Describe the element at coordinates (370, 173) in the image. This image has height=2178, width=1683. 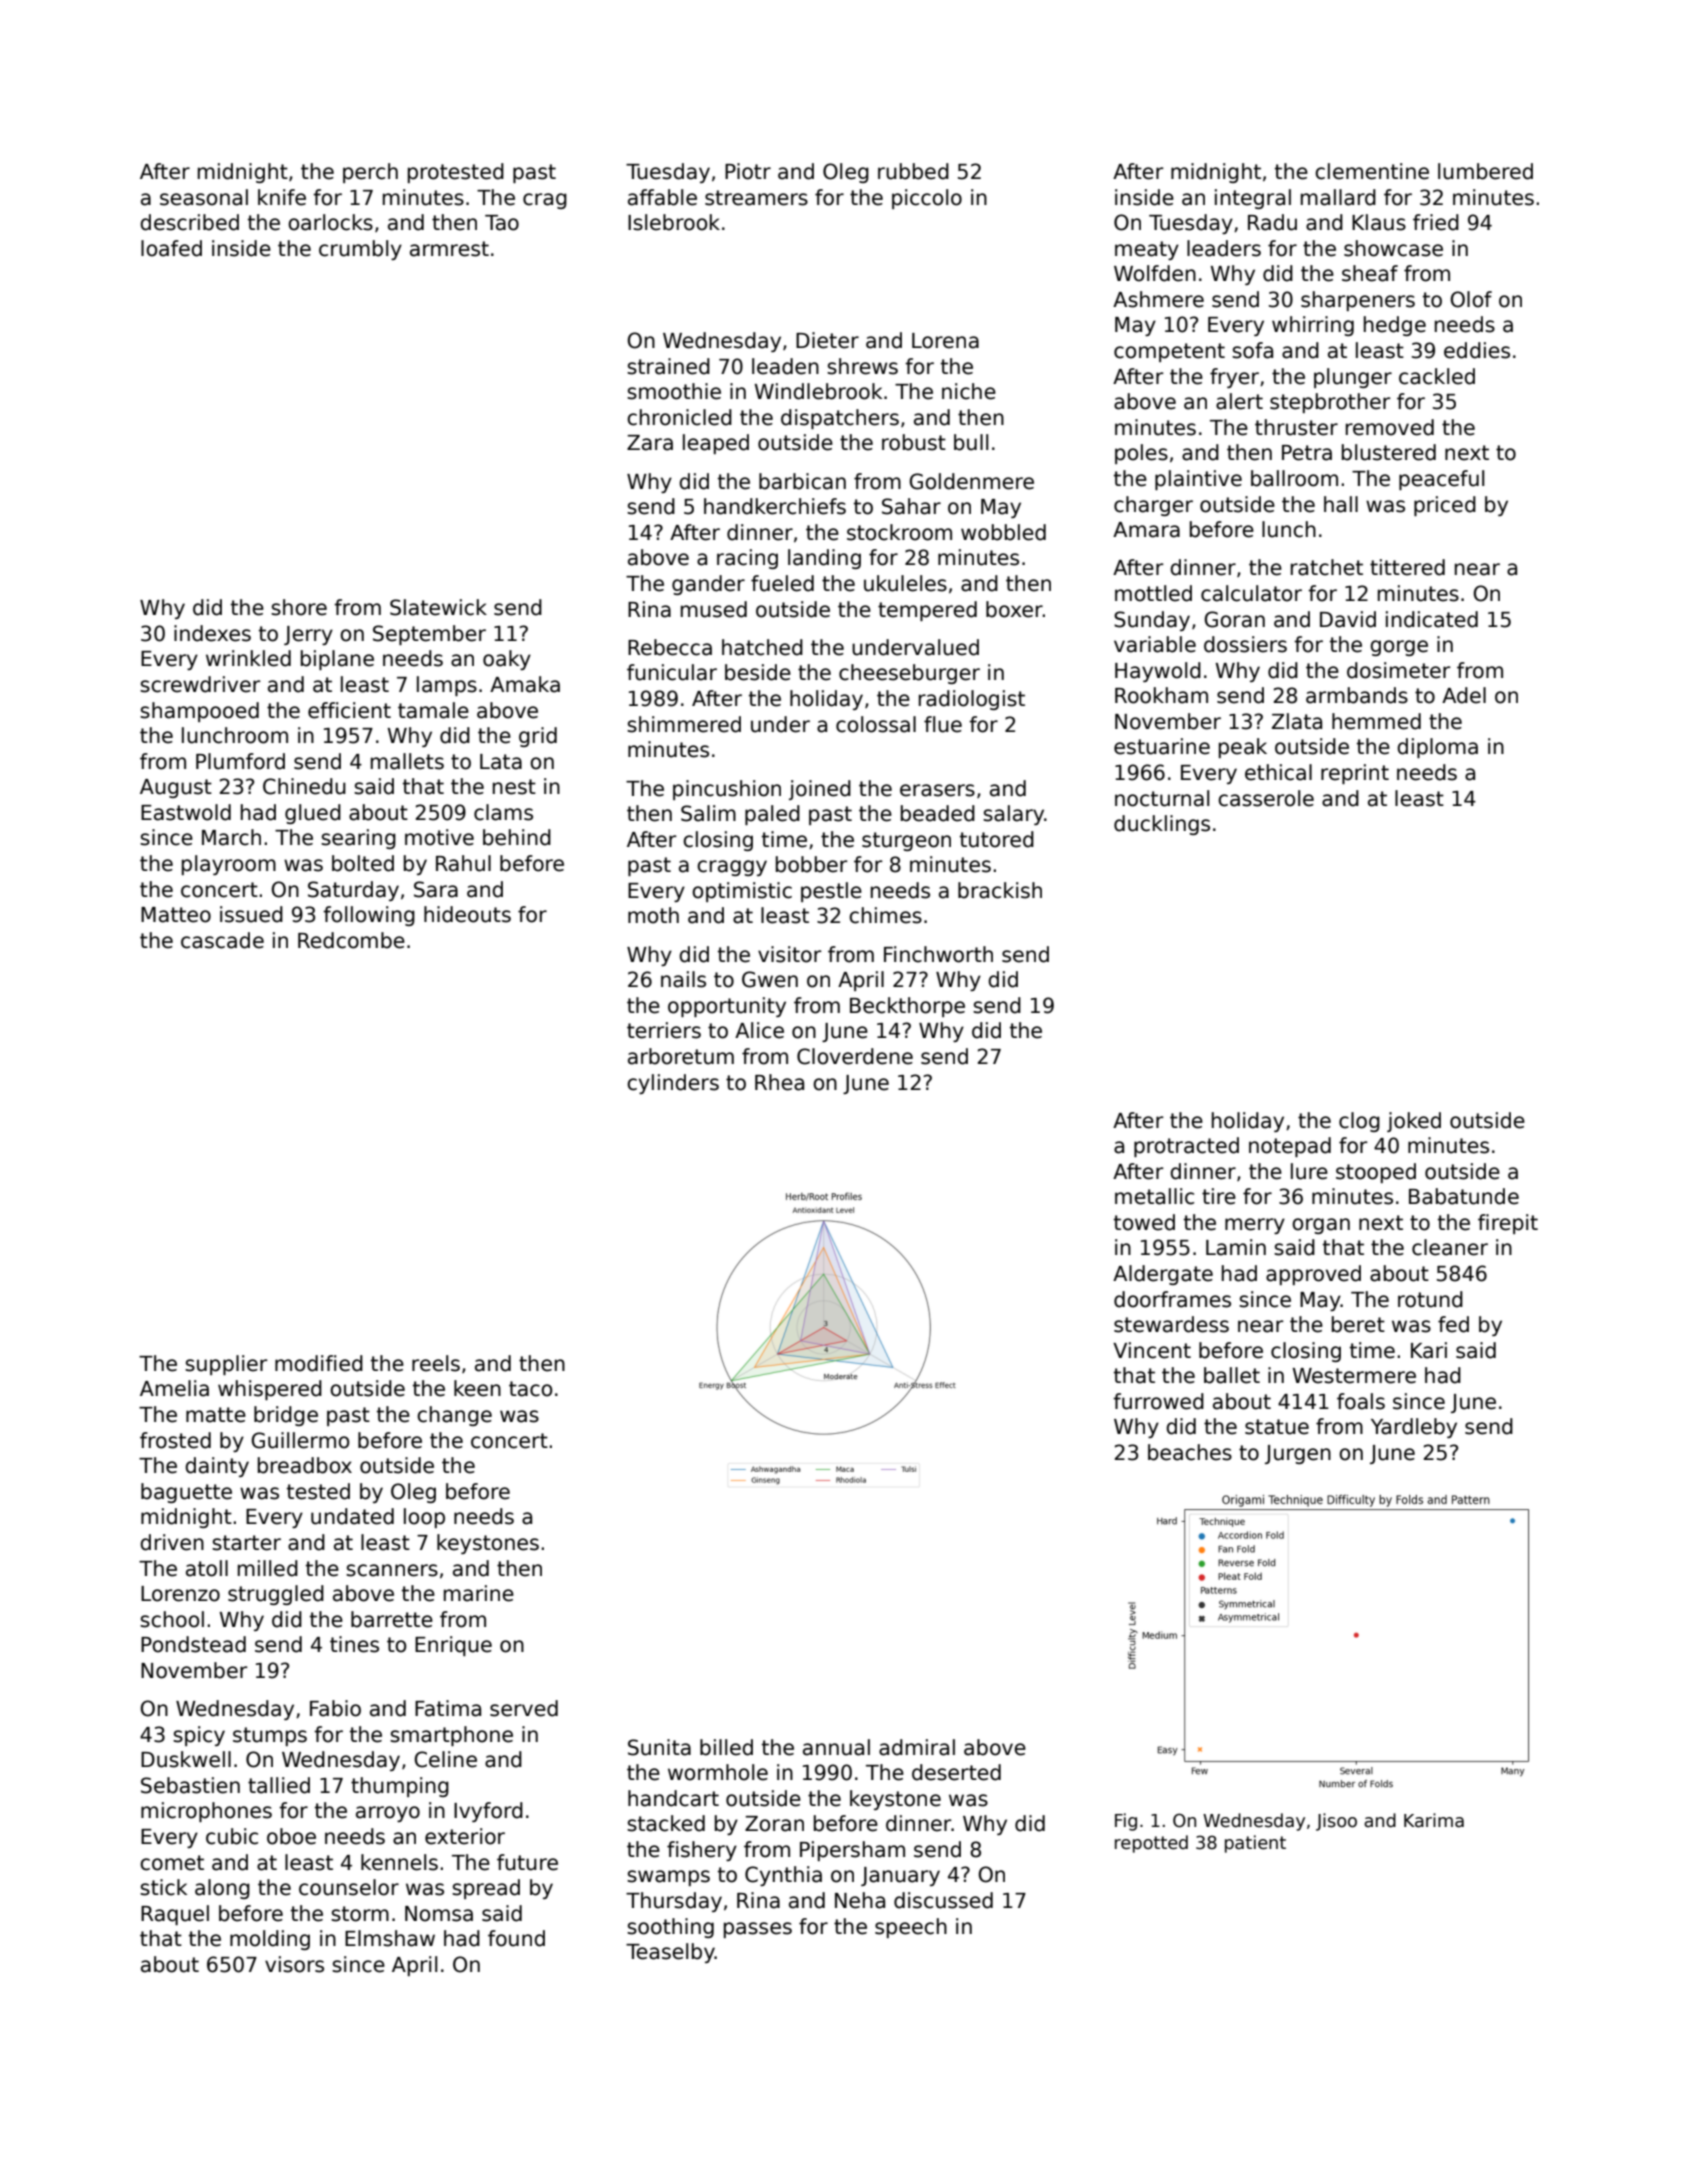
I see `perch` at that location.
